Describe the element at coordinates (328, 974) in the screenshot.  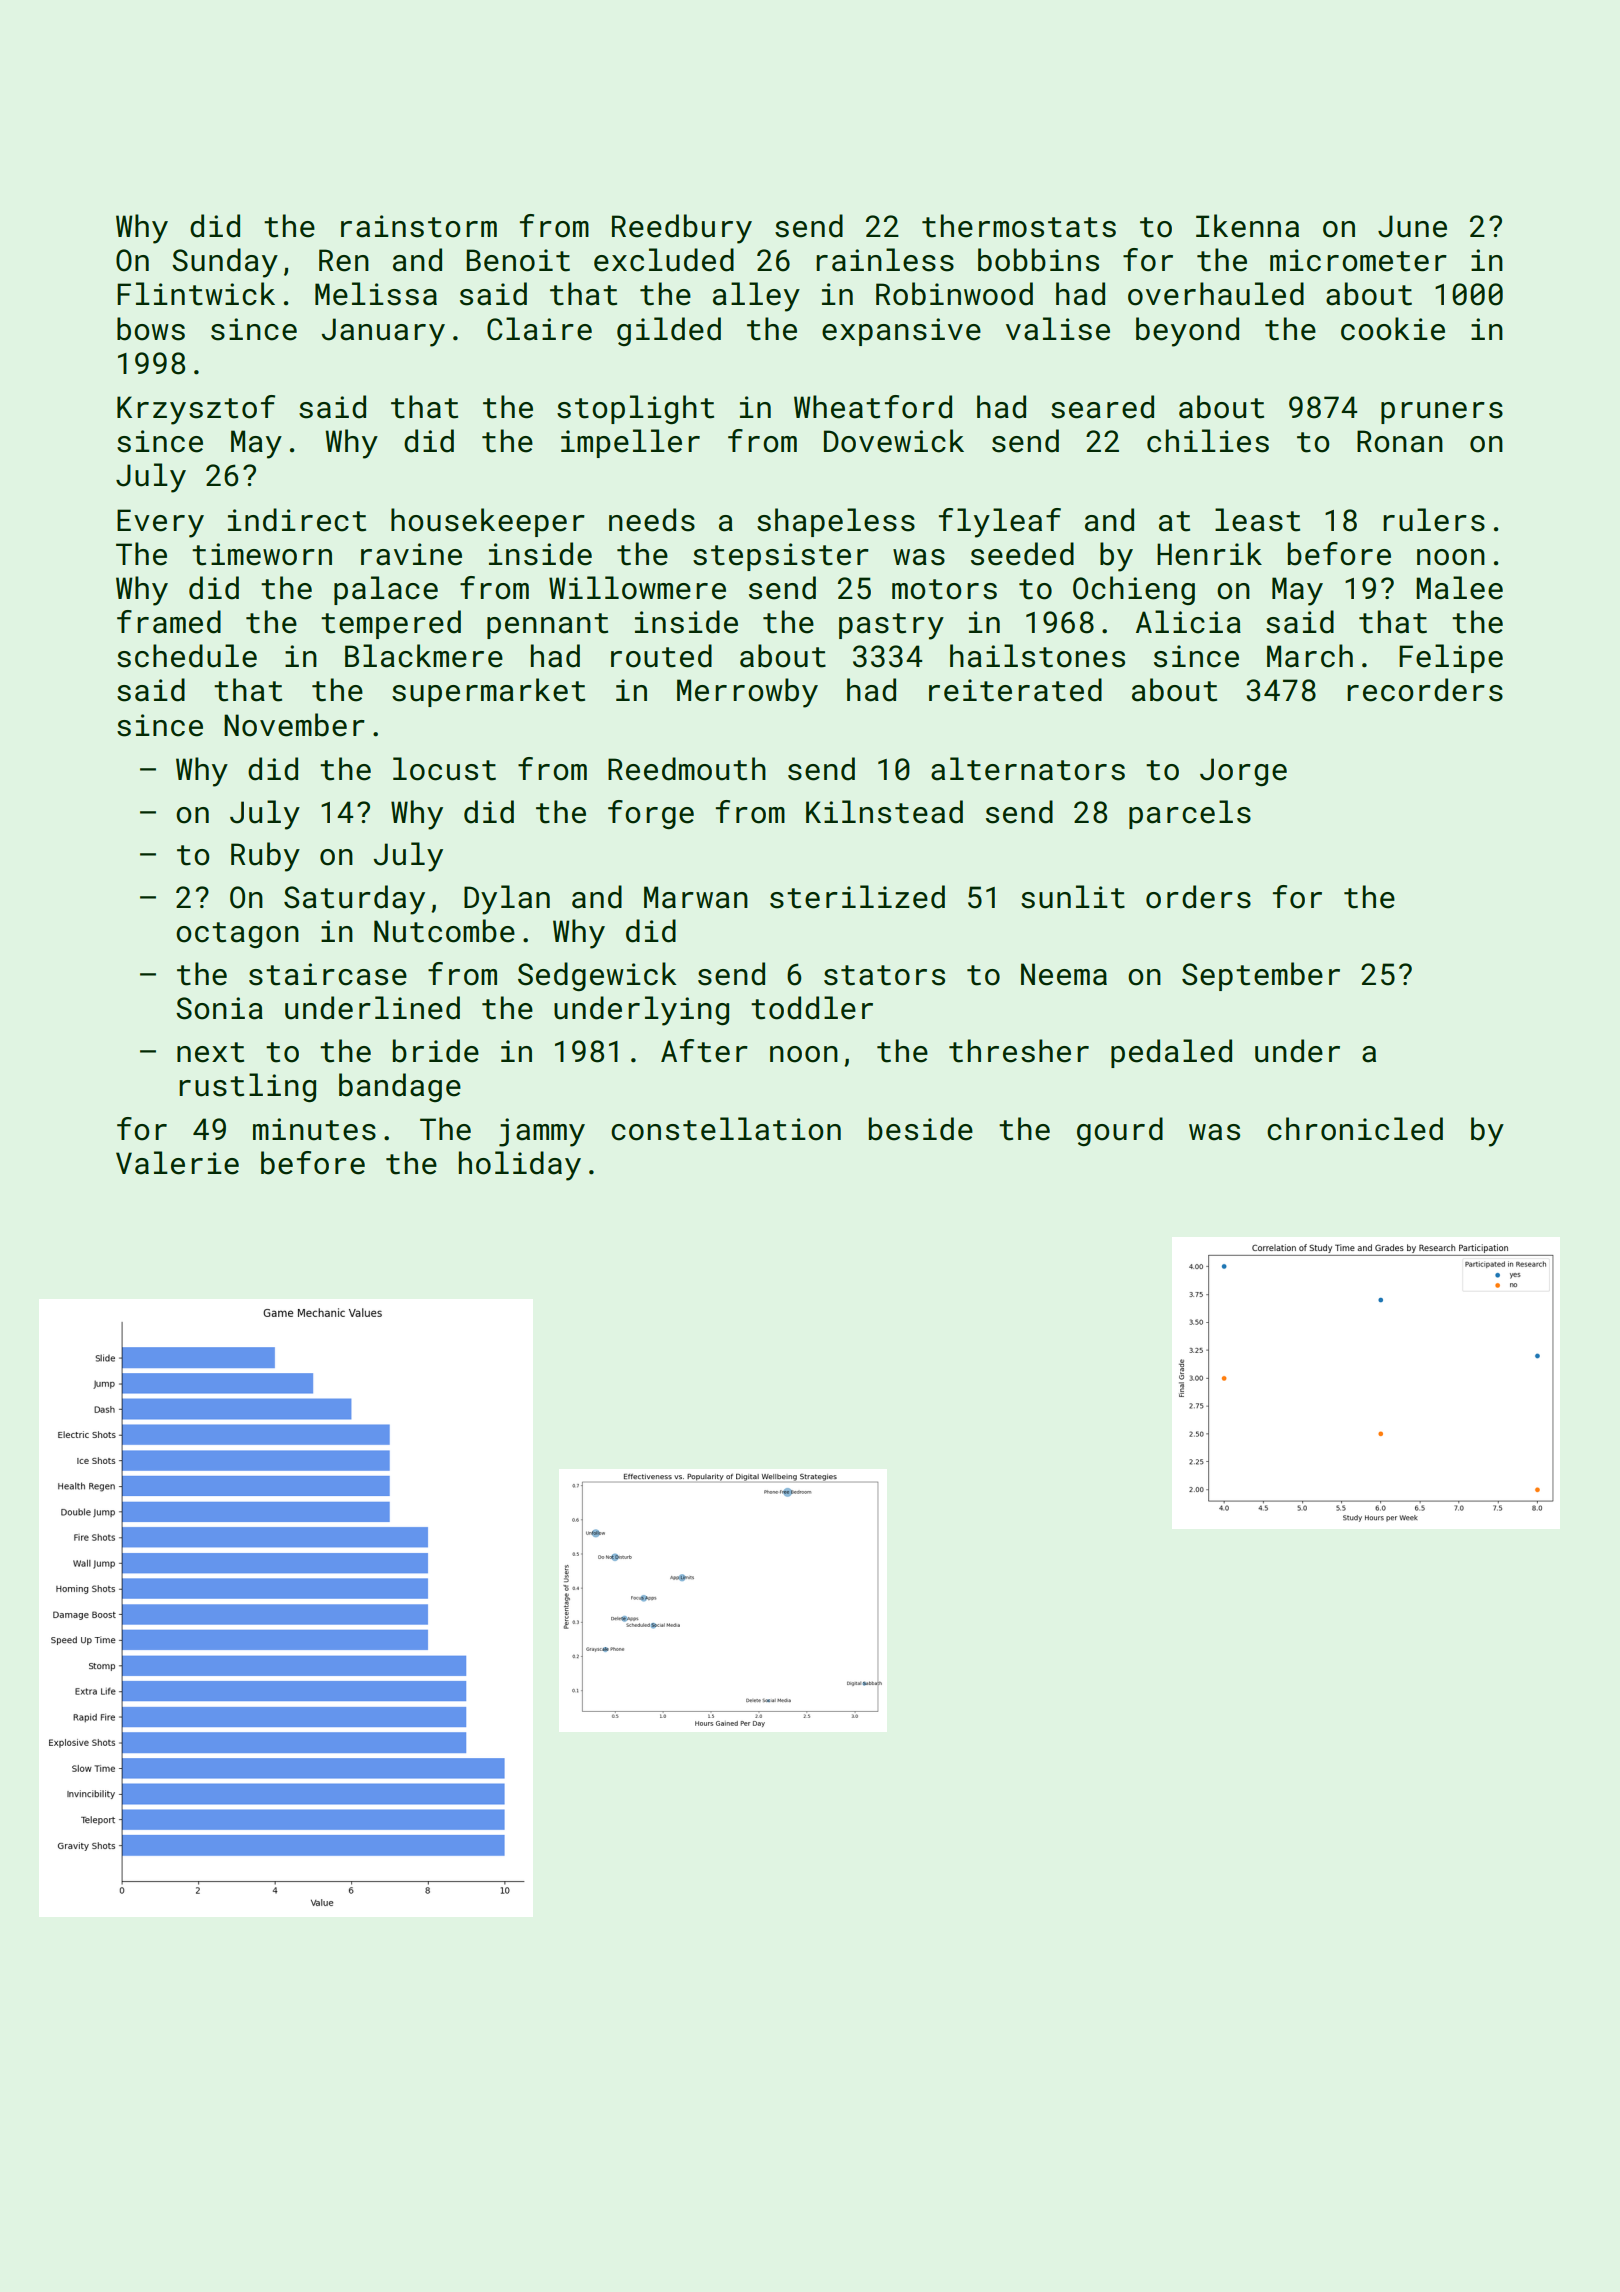
I see `staircase` at that location.
